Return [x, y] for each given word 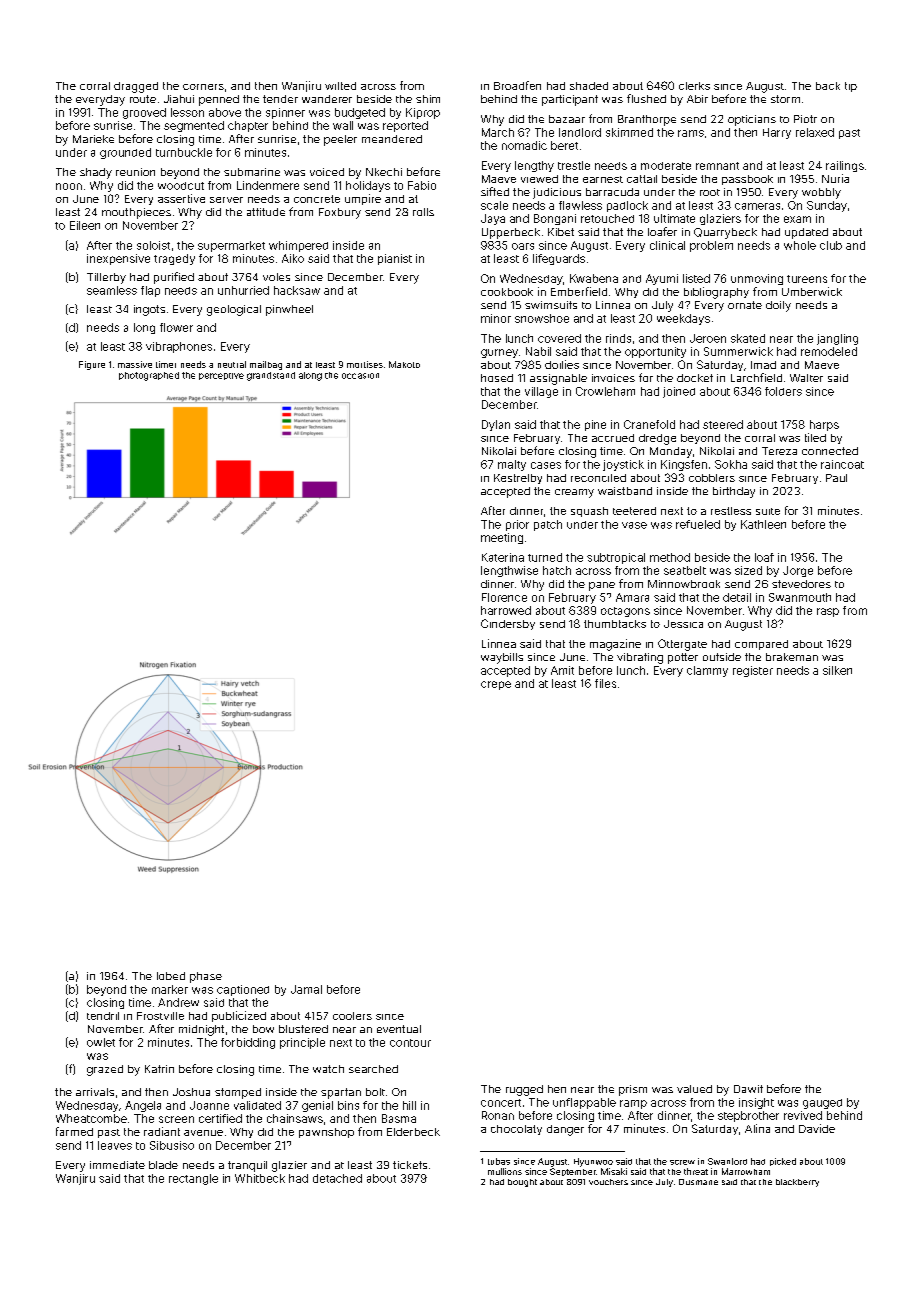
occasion [360, 376]
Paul [836, 478]
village [541, 392]
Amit [562, 670]
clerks [694, 86]
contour [410, 1043]
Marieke [93, 139]
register [753, 671]
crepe [496, 685]
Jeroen [708, 338]
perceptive [221, 376]
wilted [340, 86]
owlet [101, 1042]
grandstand [271, 376]
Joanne [209, 1105]
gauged [822, 1104]
